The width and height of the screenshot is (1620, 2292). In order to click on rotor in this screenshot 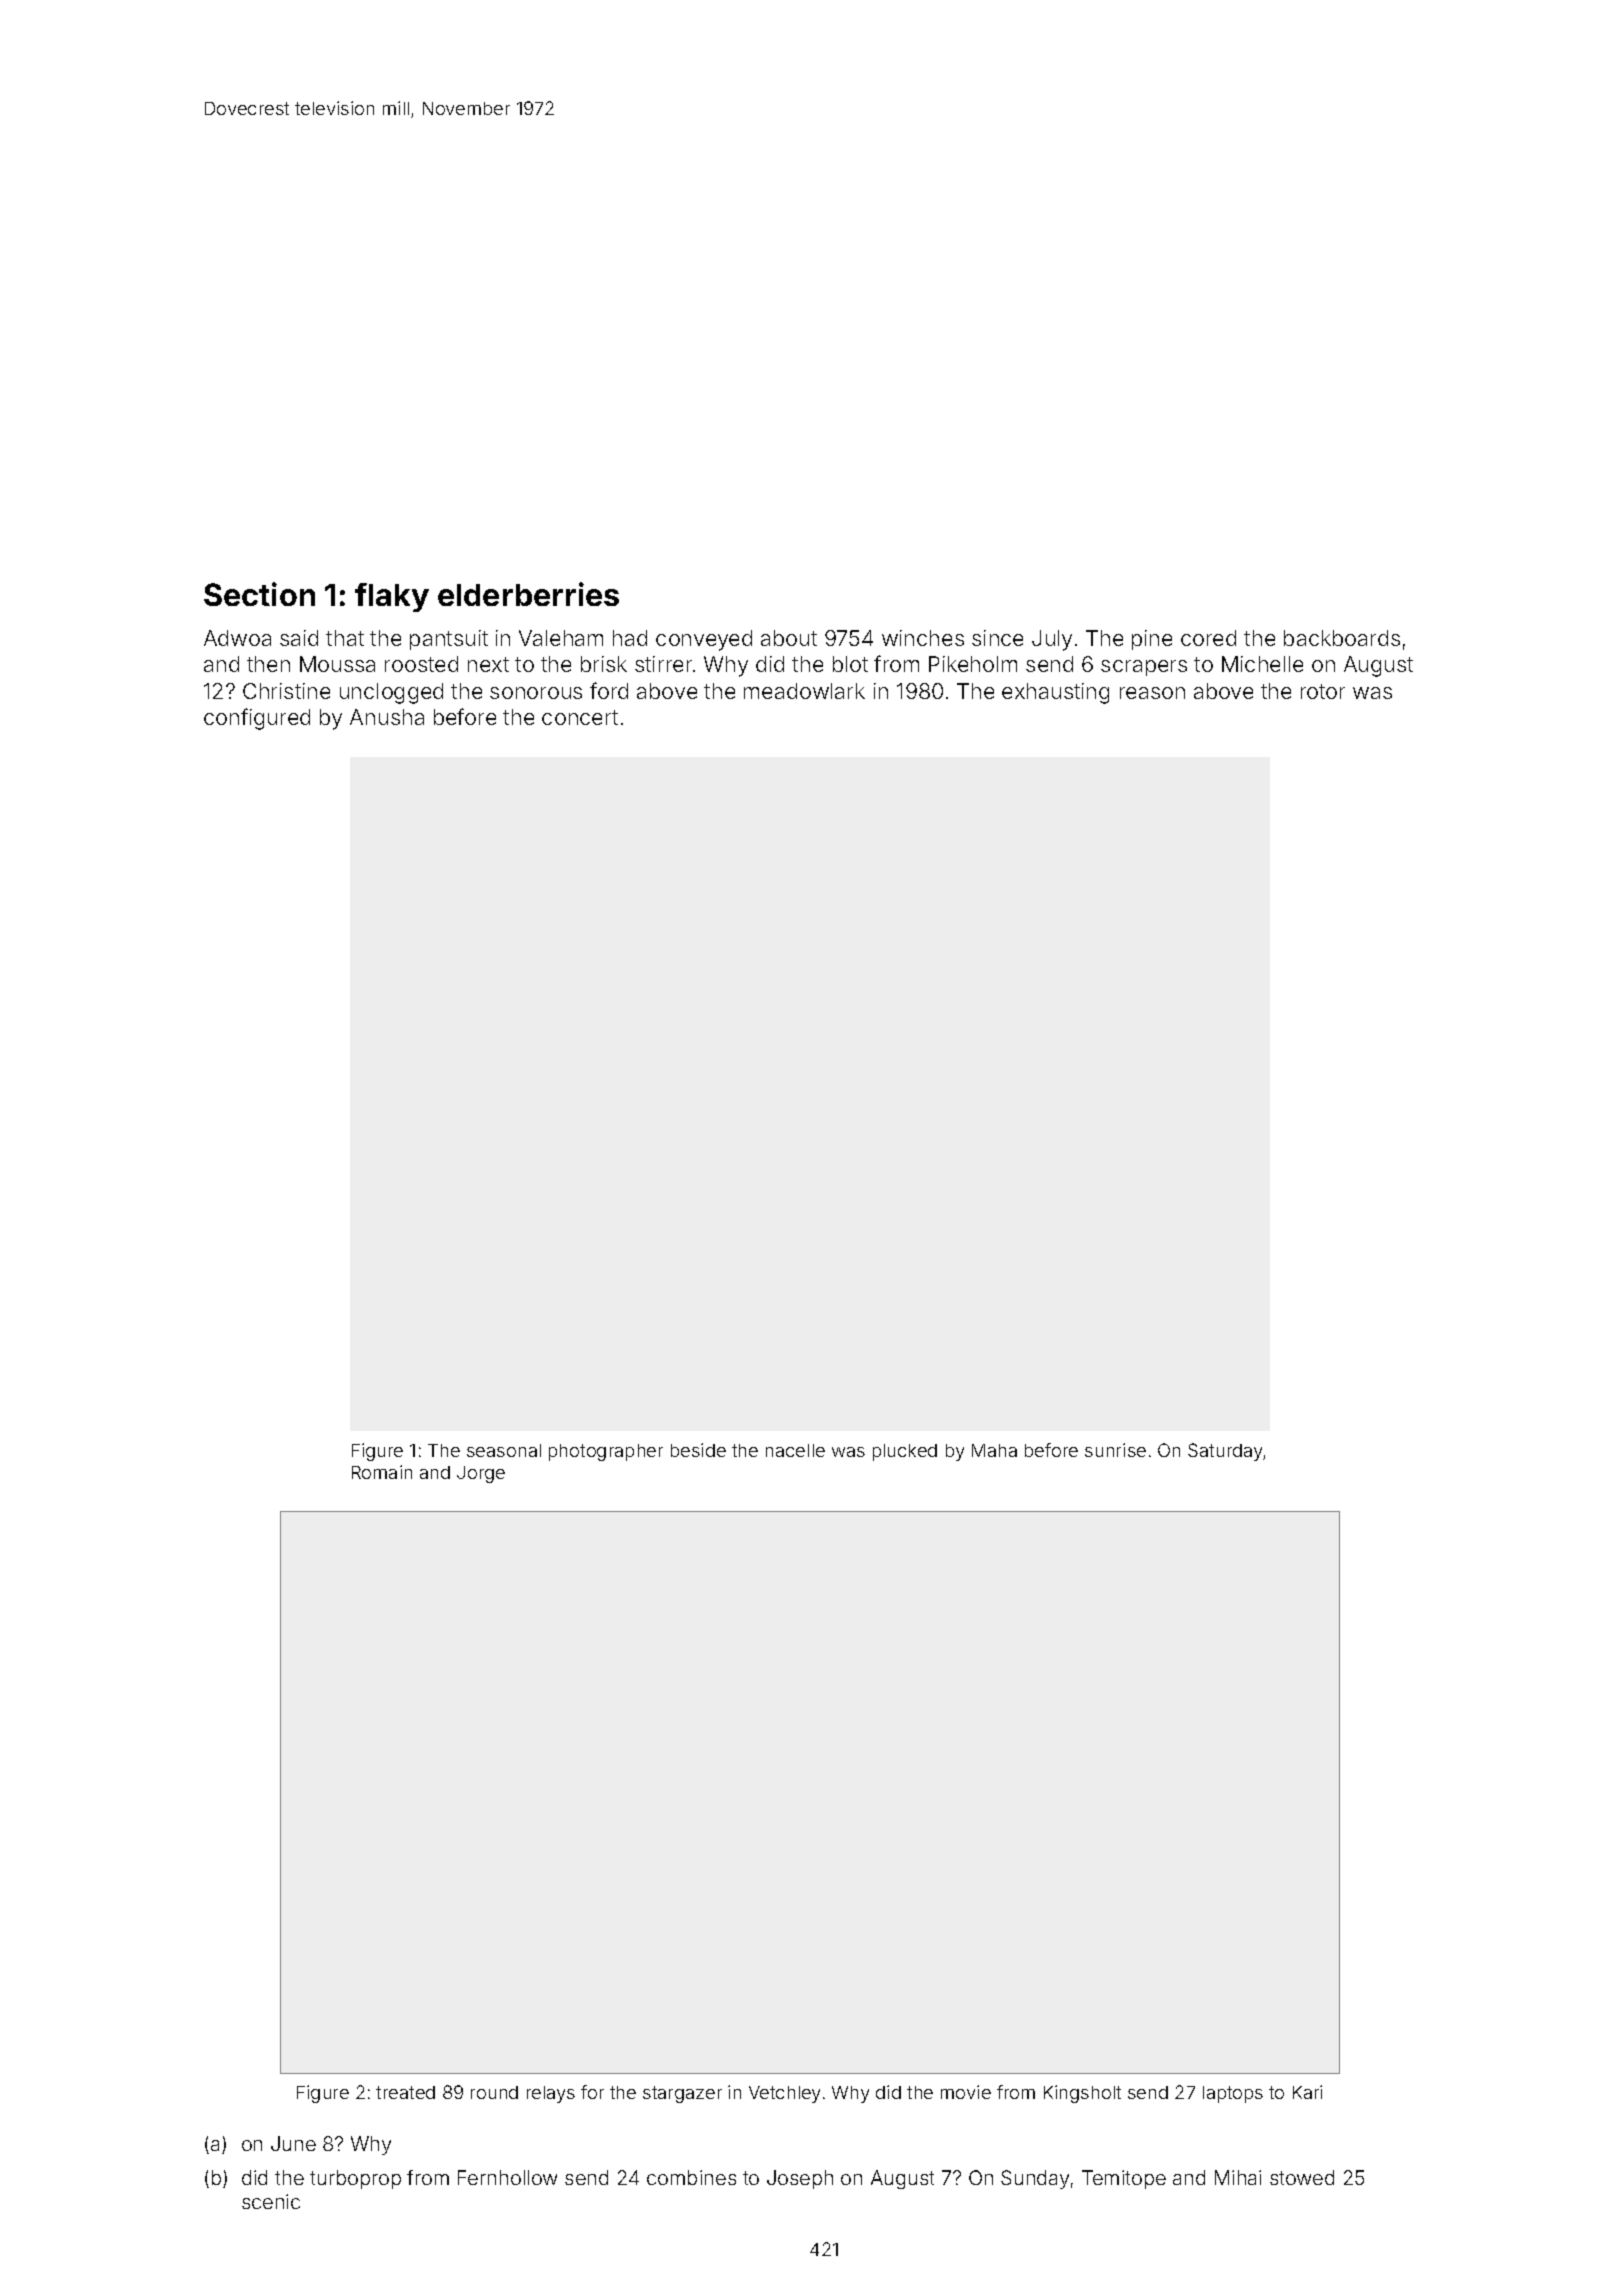, I will do `click(1323, 691)`.
